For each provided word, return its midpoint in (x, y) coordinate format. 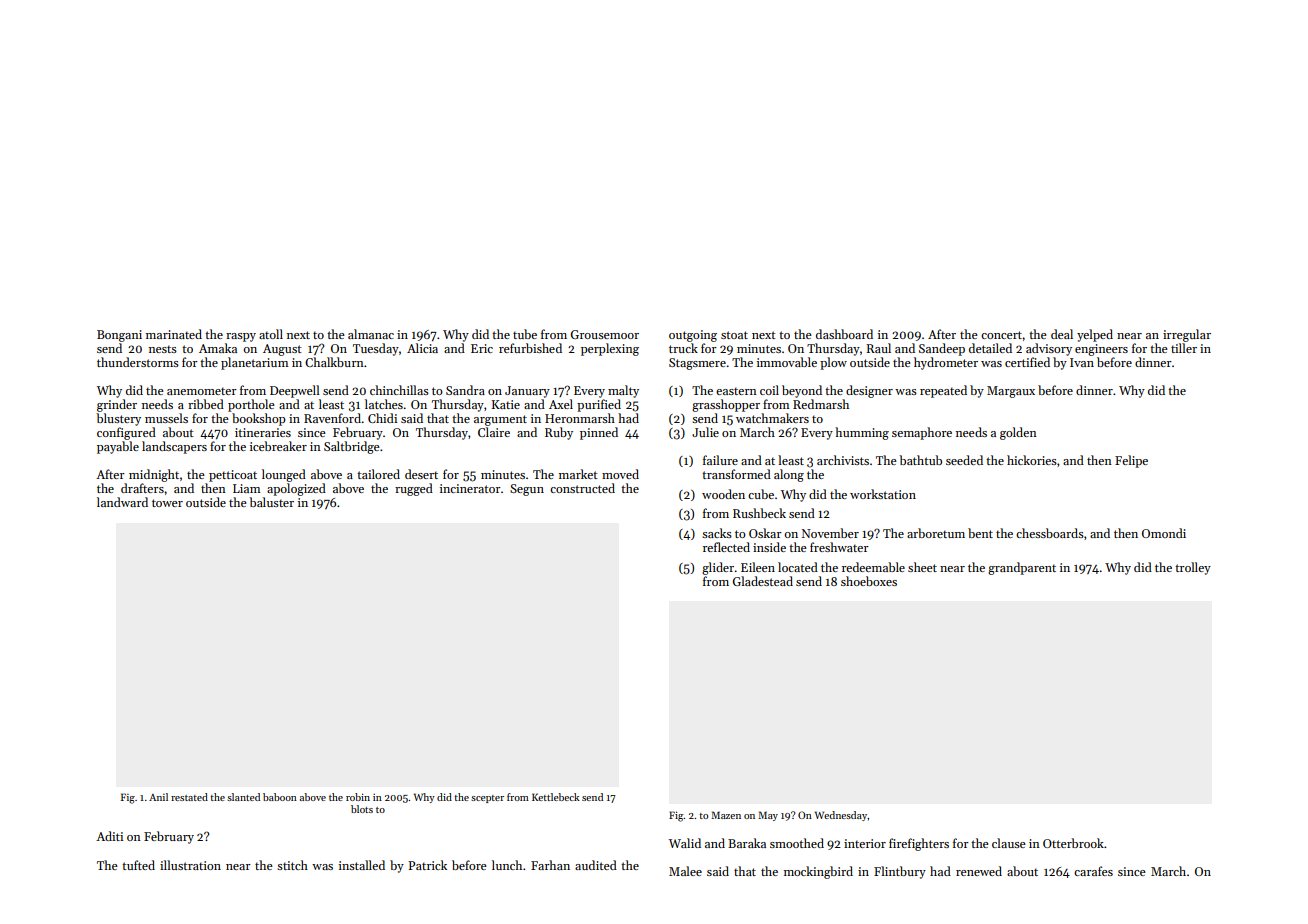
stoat (734, 335)
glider (718, 568)
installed (362, 865)
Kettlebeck (556, 797)
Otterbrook (1073, 843)
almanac (371, 334)
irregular (1187, 335)
